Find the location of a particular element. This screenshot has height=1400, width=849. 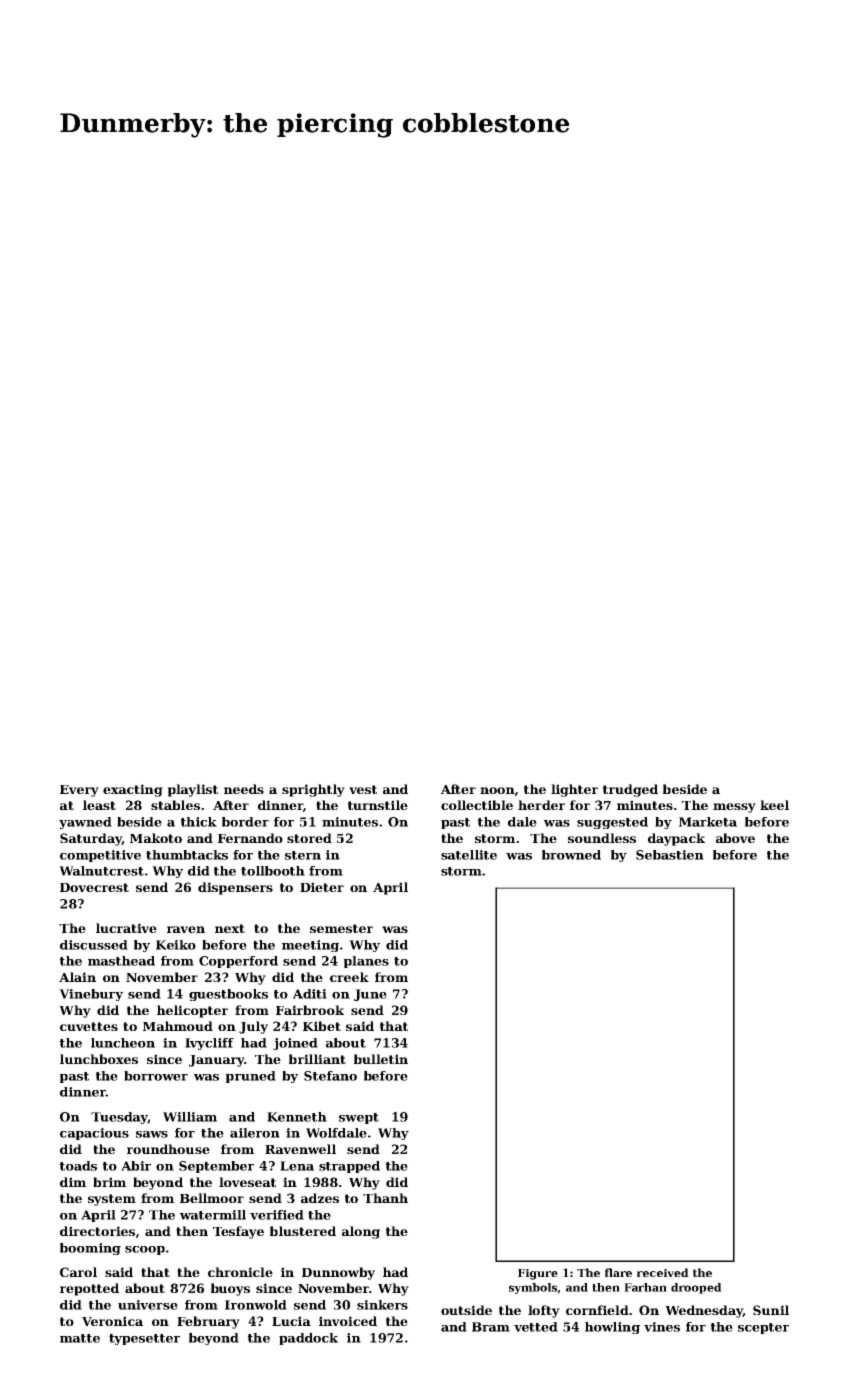

June is located at coordinates (370, 995).
